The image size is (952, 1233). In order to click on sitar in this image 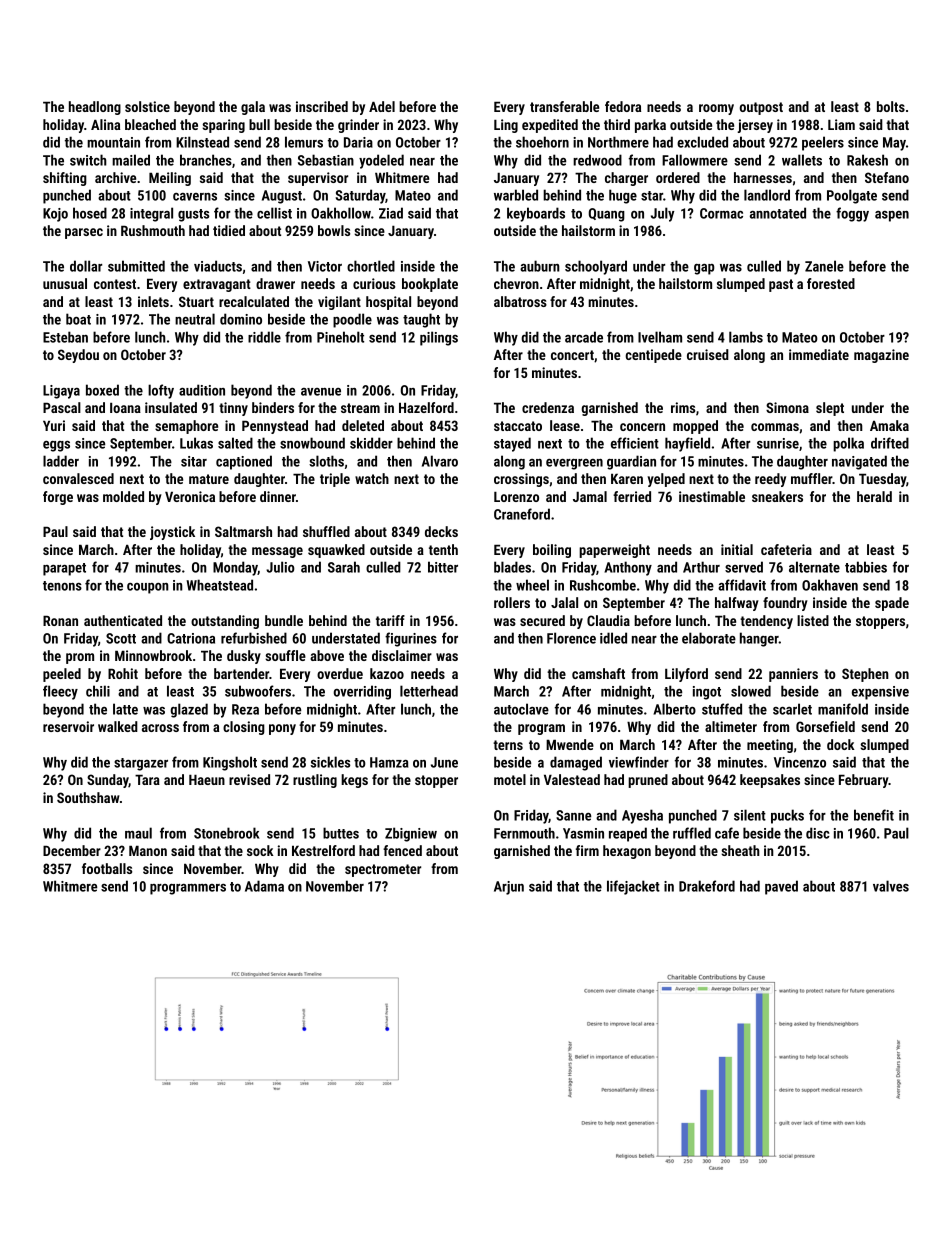, I will do `click(194, 461)`.
